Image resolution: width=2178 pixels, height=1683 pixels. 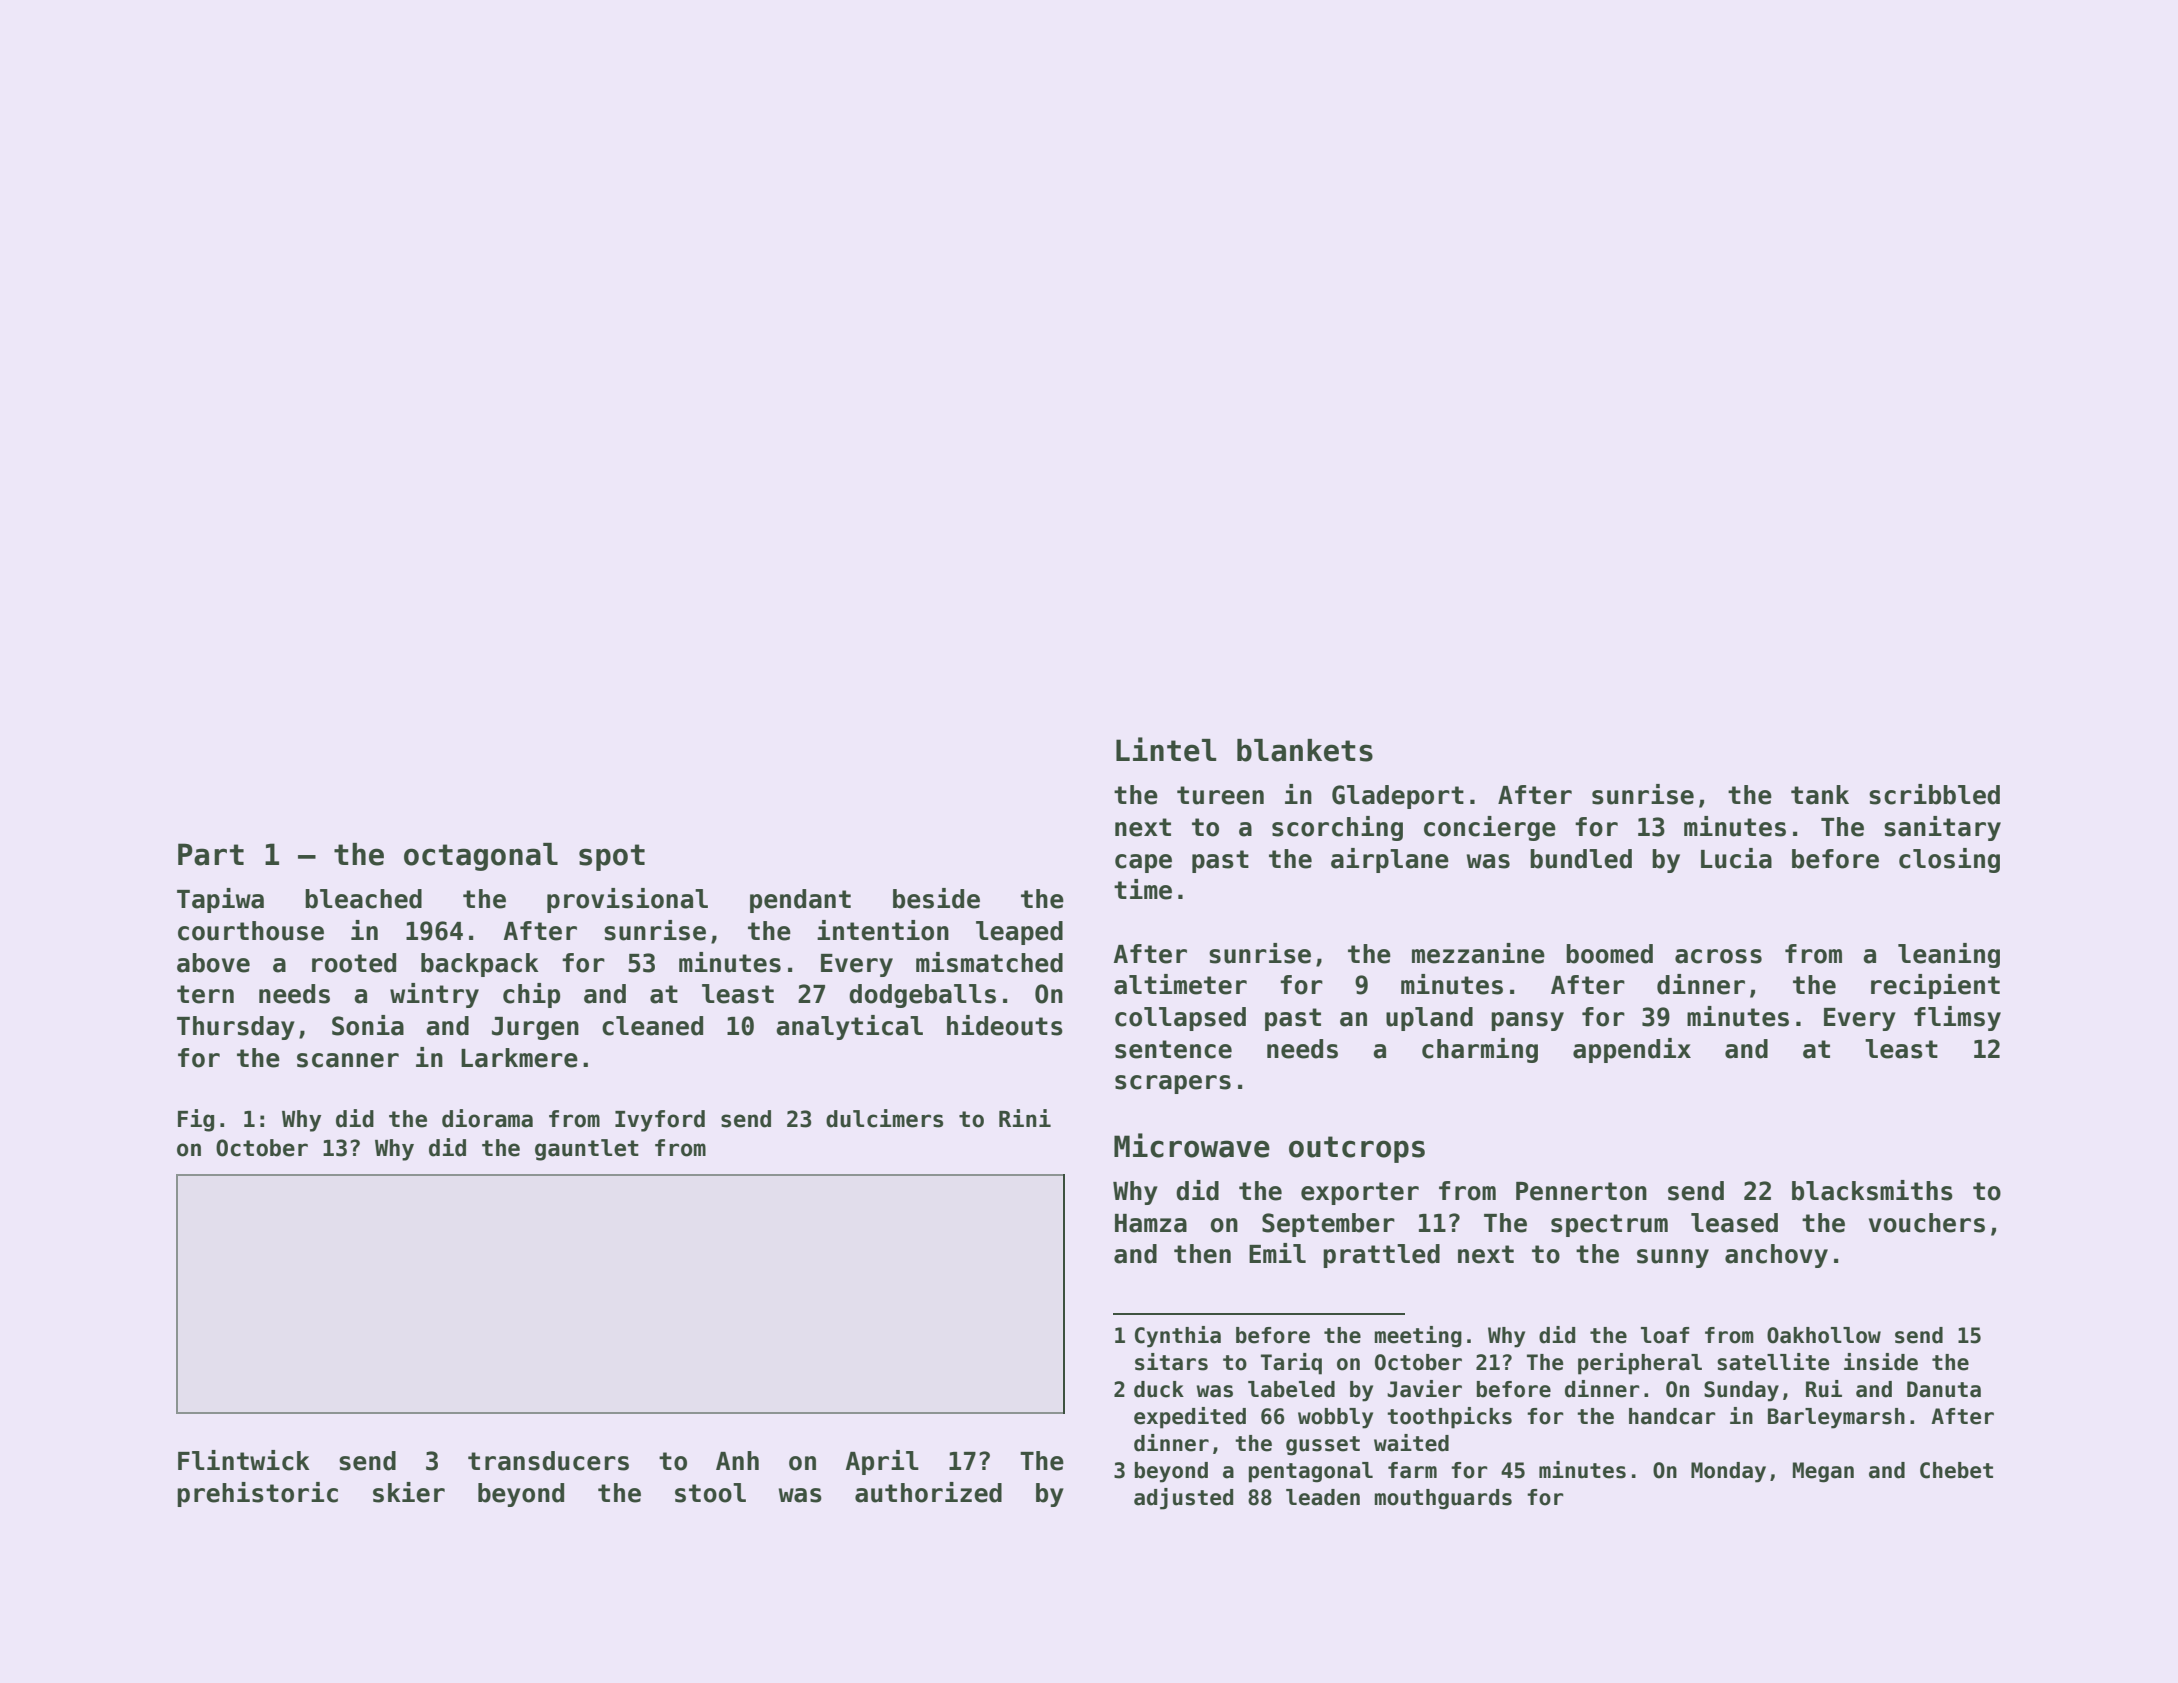 I want to click on Lucia, so click(x=1736, y=858).
